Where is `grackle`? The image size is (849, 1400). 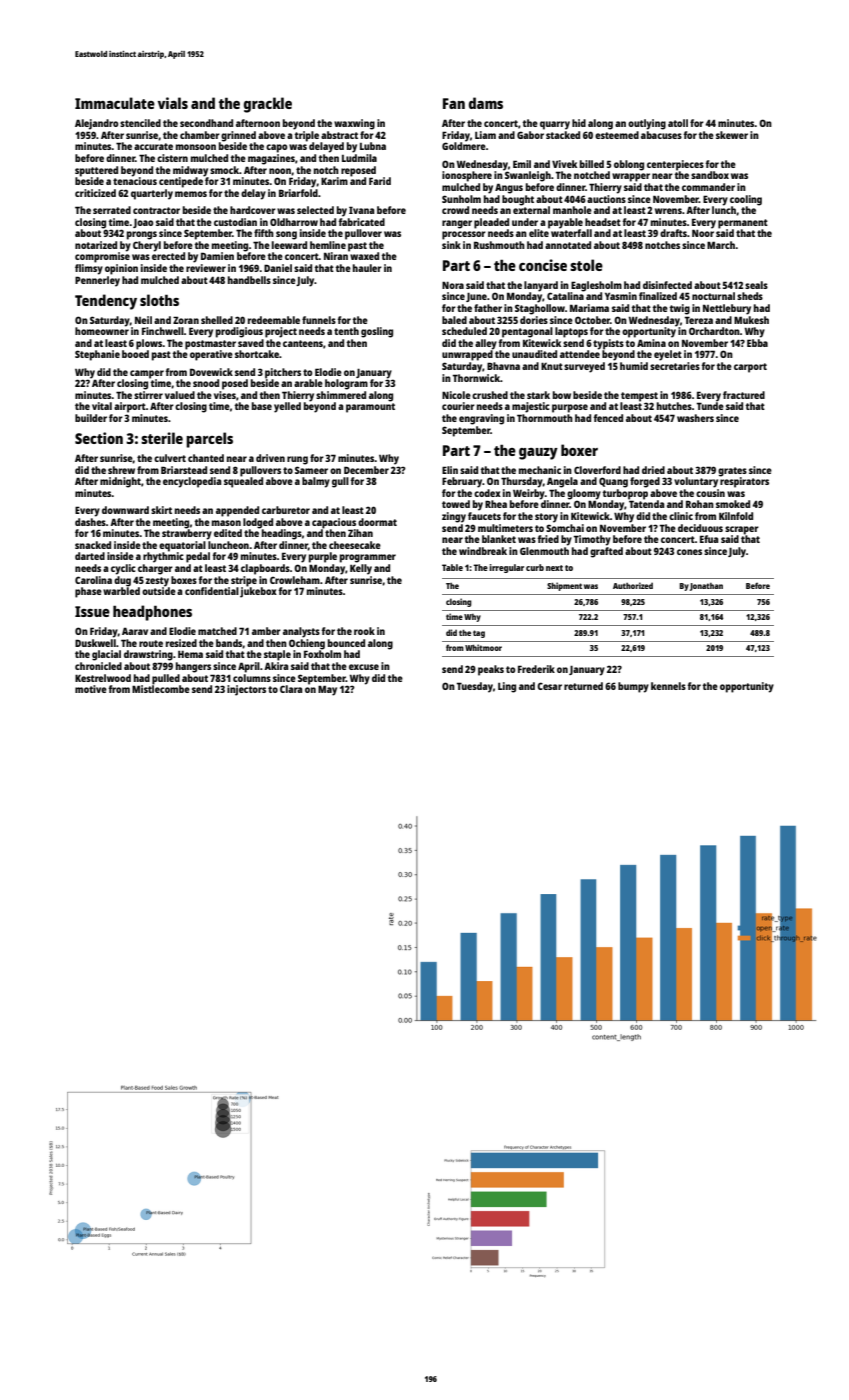 grackle is located at coordinates (268, 105).
